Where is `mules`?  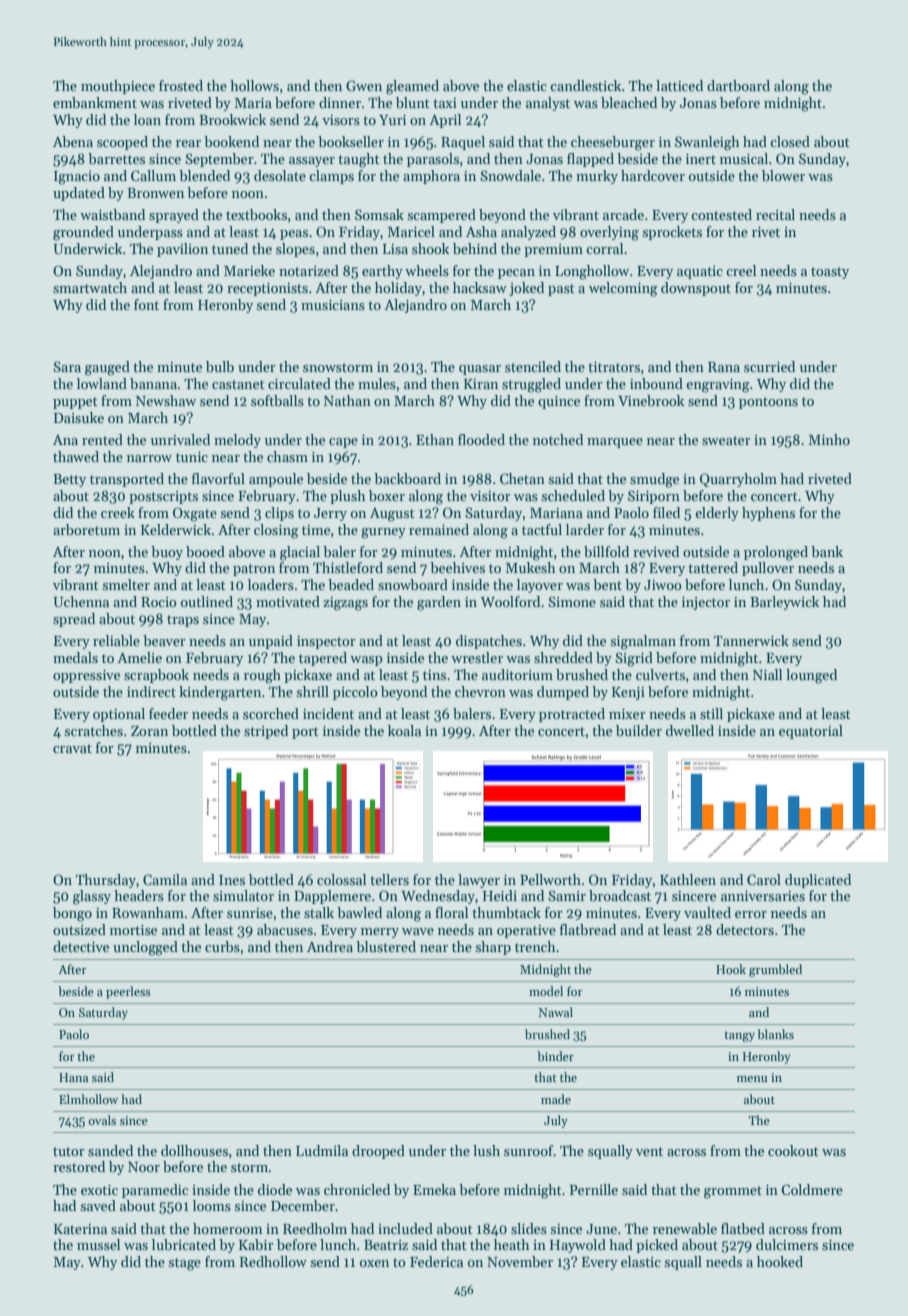
mules is located at coordinates (377, 383).
